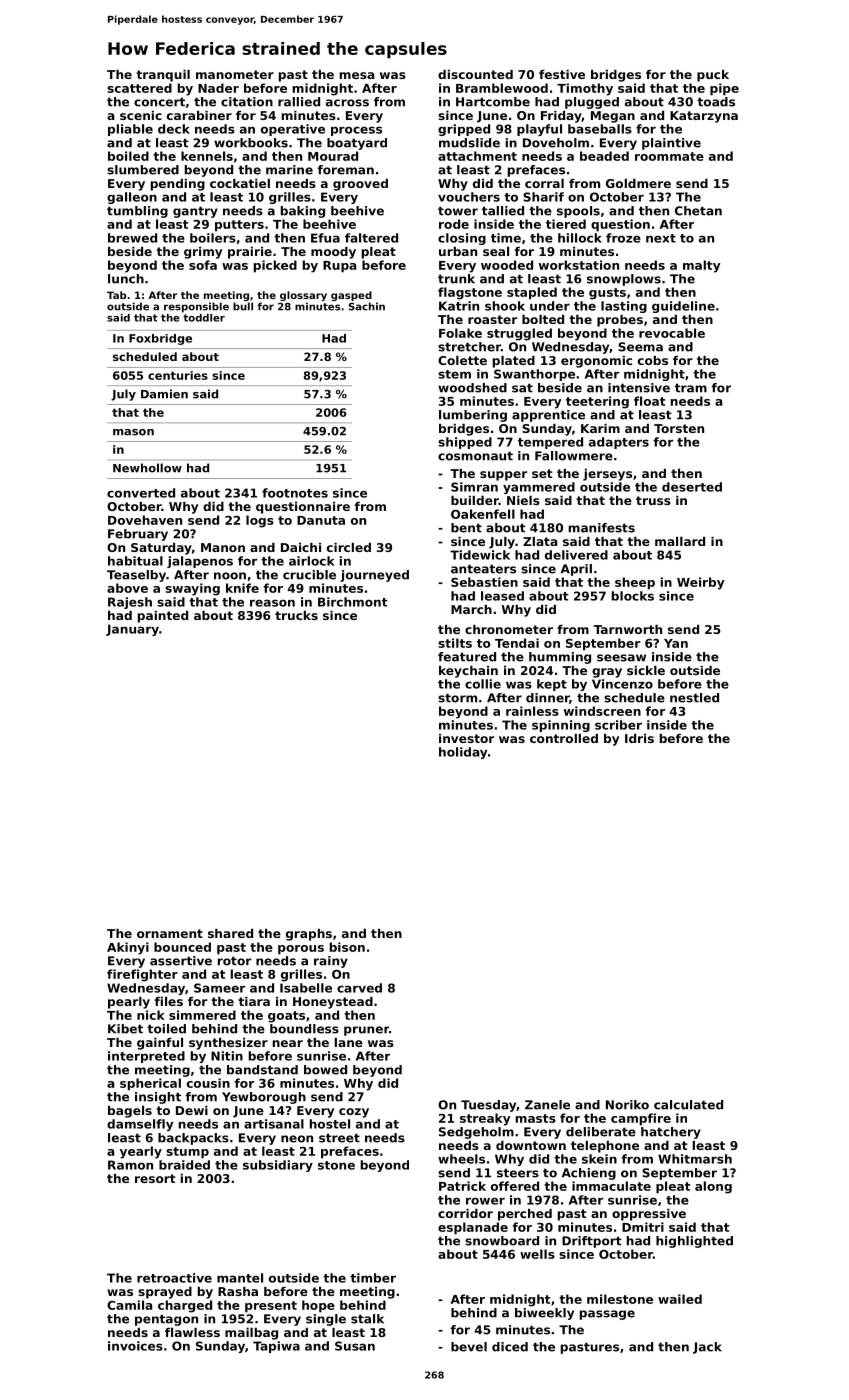 This page has height=1400, width=849. I want to click on lumbering, so click(473, 416).
